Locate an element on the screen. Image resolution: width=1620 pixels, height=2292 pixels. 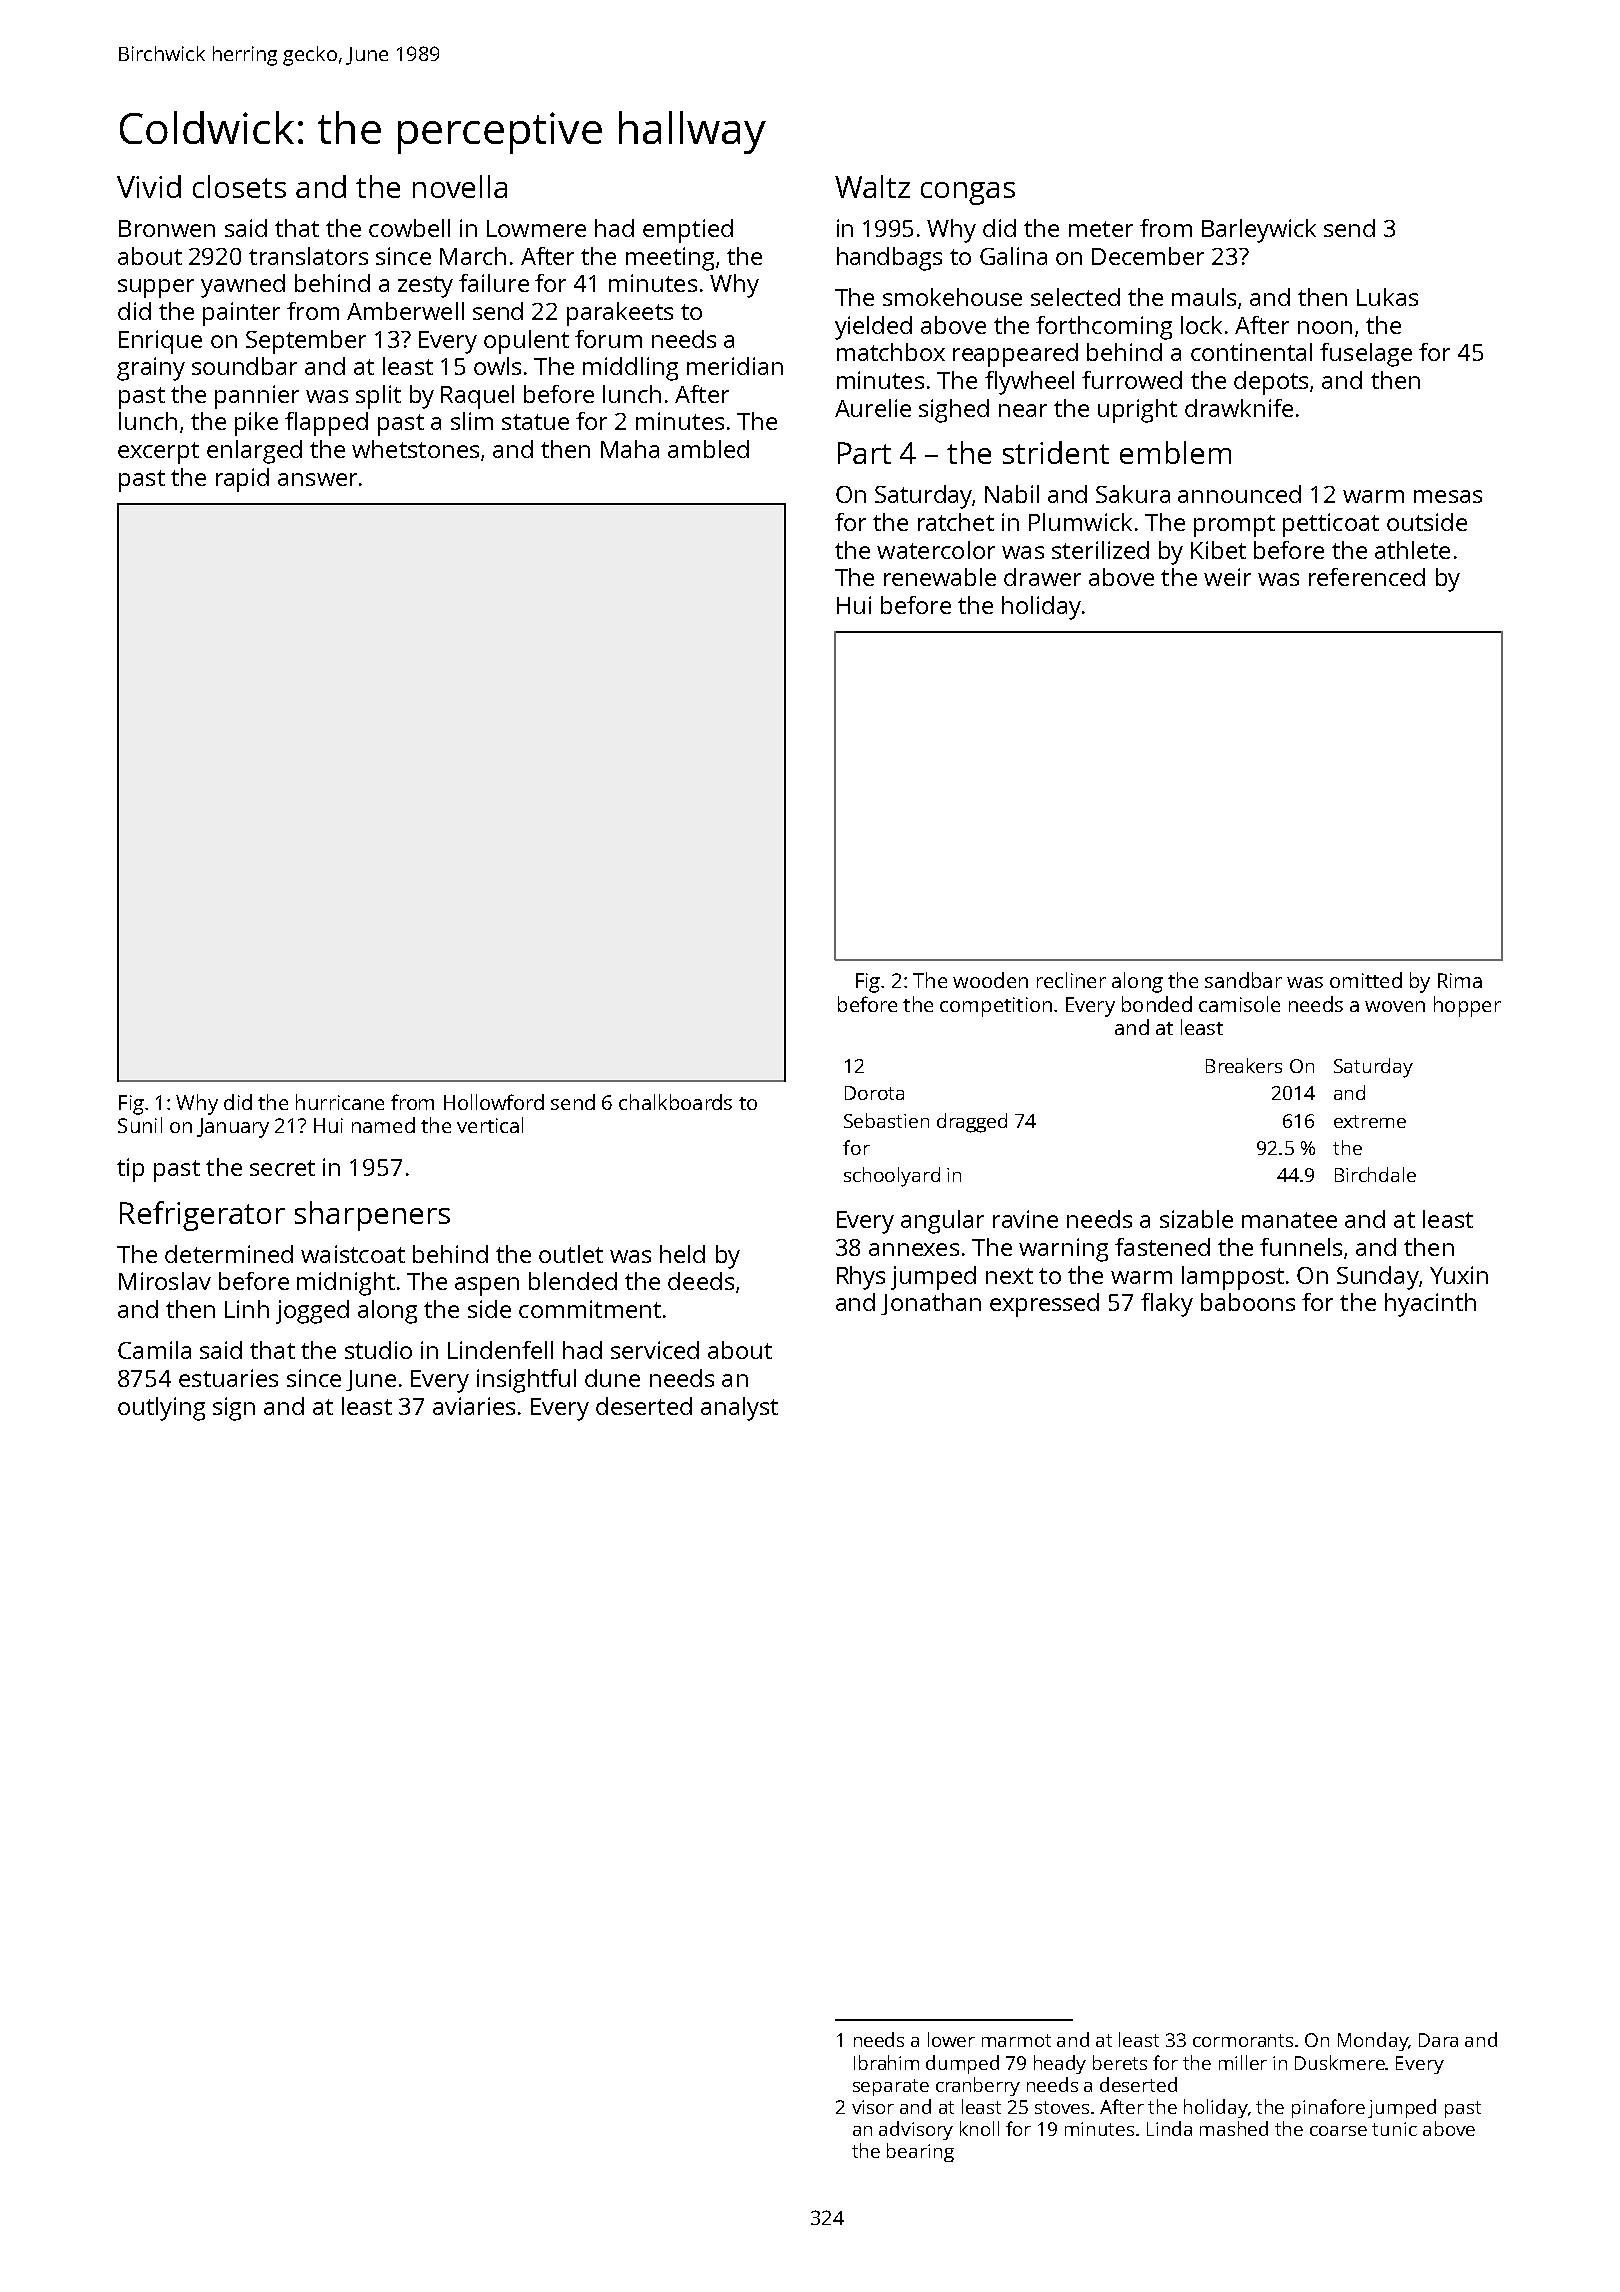
sandbar is located at coordinates (1243, 980).
